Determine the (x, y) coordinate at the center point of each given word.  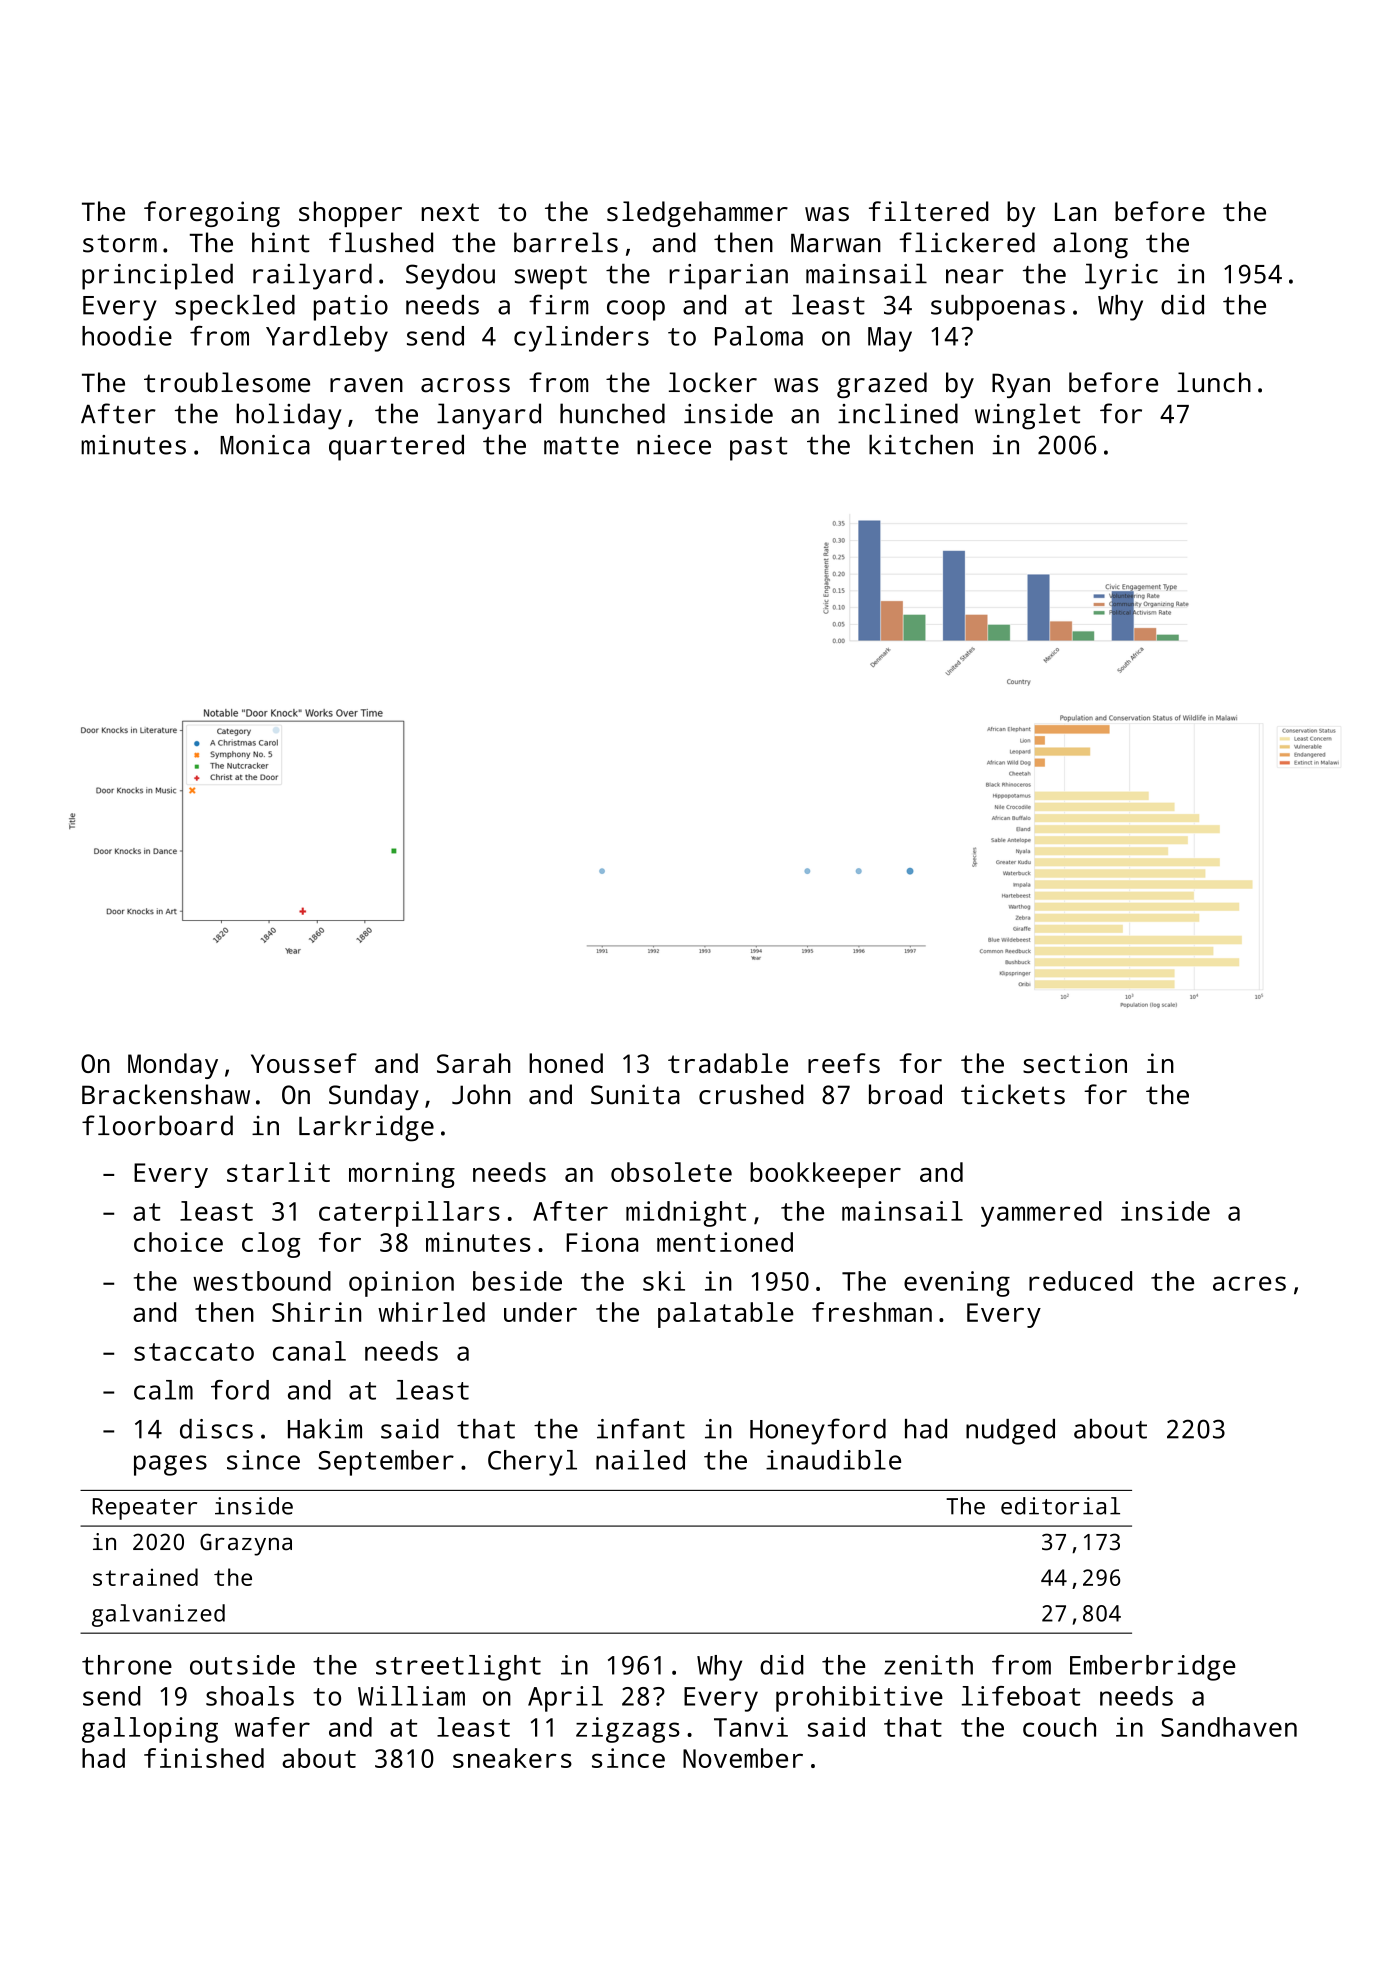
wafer (272, 1727)
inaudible (833, 1460)
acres (1249, 1283)
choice (178, 1242)
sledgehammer (697, 214)
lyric (1121, 276)
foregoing (212, 214)
